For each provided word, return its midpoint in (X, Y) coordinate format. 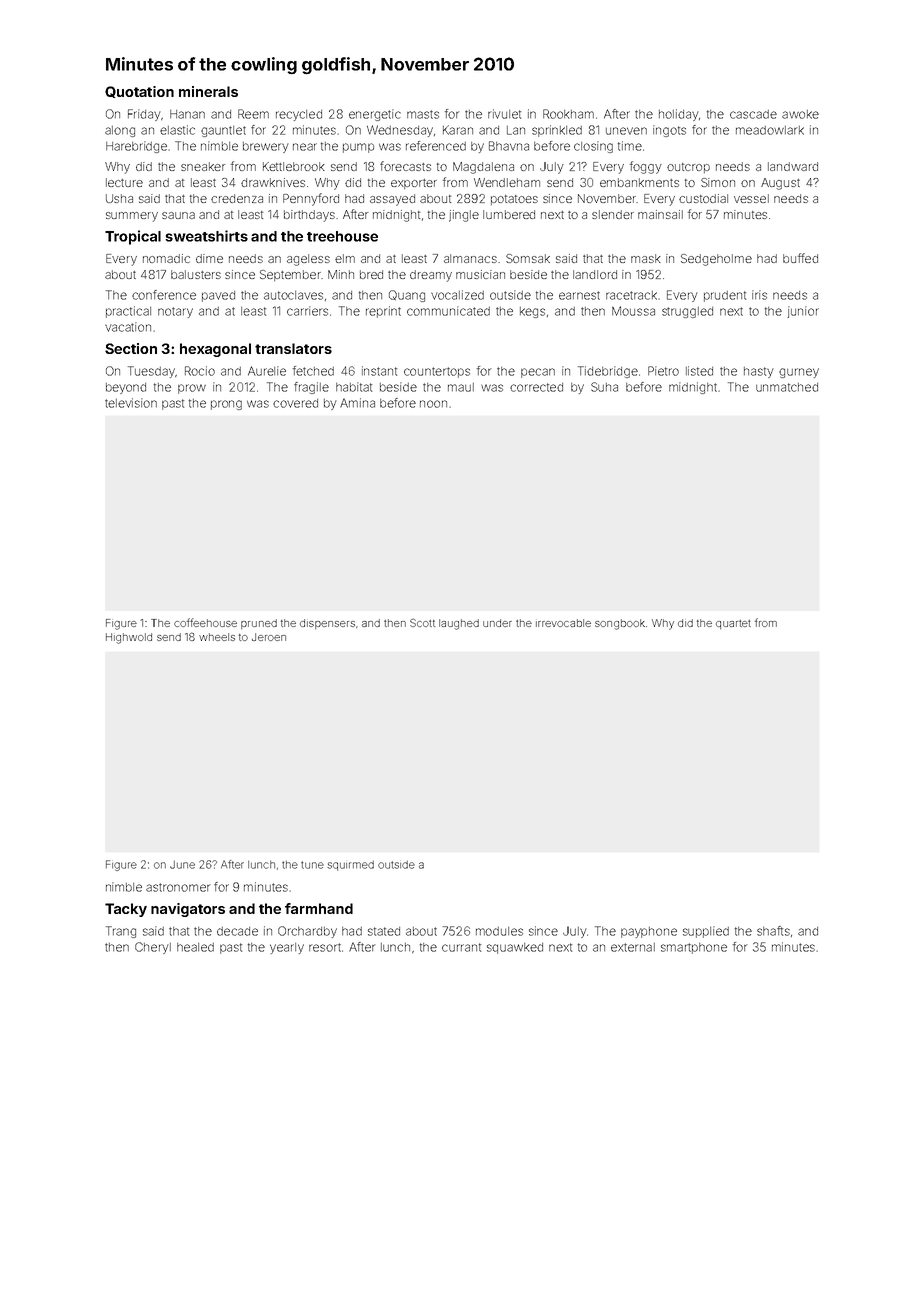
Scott (422, 622)
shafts (773, 931)
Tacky (126, 910)
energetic (375, 115)
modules (499, 931)
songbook (620, 624)
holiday (679, 115)
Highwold (129, 638)
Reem (253, 114)
